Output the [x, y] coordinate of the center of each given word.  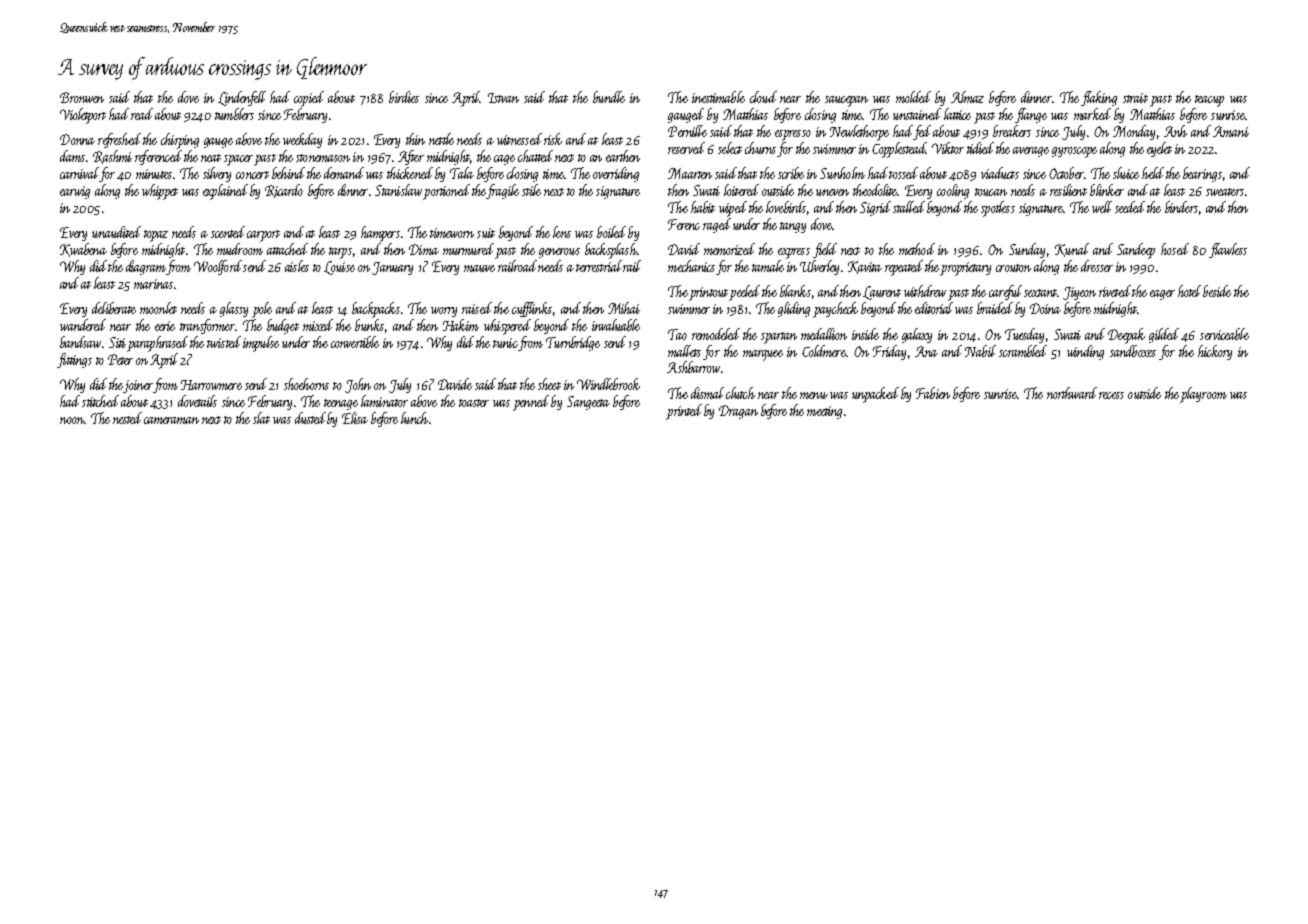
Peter [120, 359]
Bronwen [82, 97]
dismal [707, 393]
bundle [609, 97]
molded [913, 97]
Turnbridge [573, 343]
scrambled [1023, 351]
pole [262, 310]
